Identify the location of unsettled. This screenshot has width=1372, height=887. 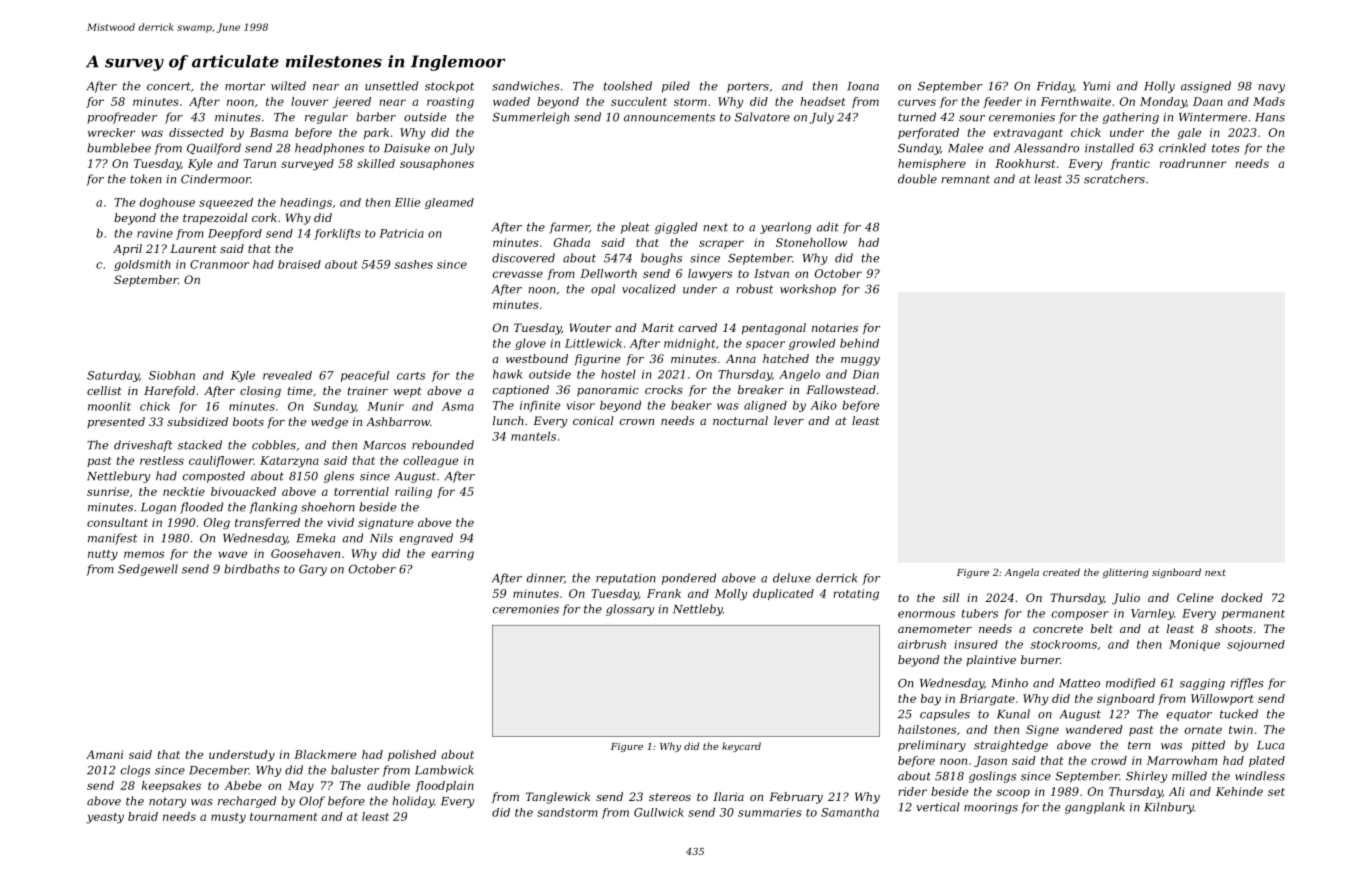
(391, 86).
